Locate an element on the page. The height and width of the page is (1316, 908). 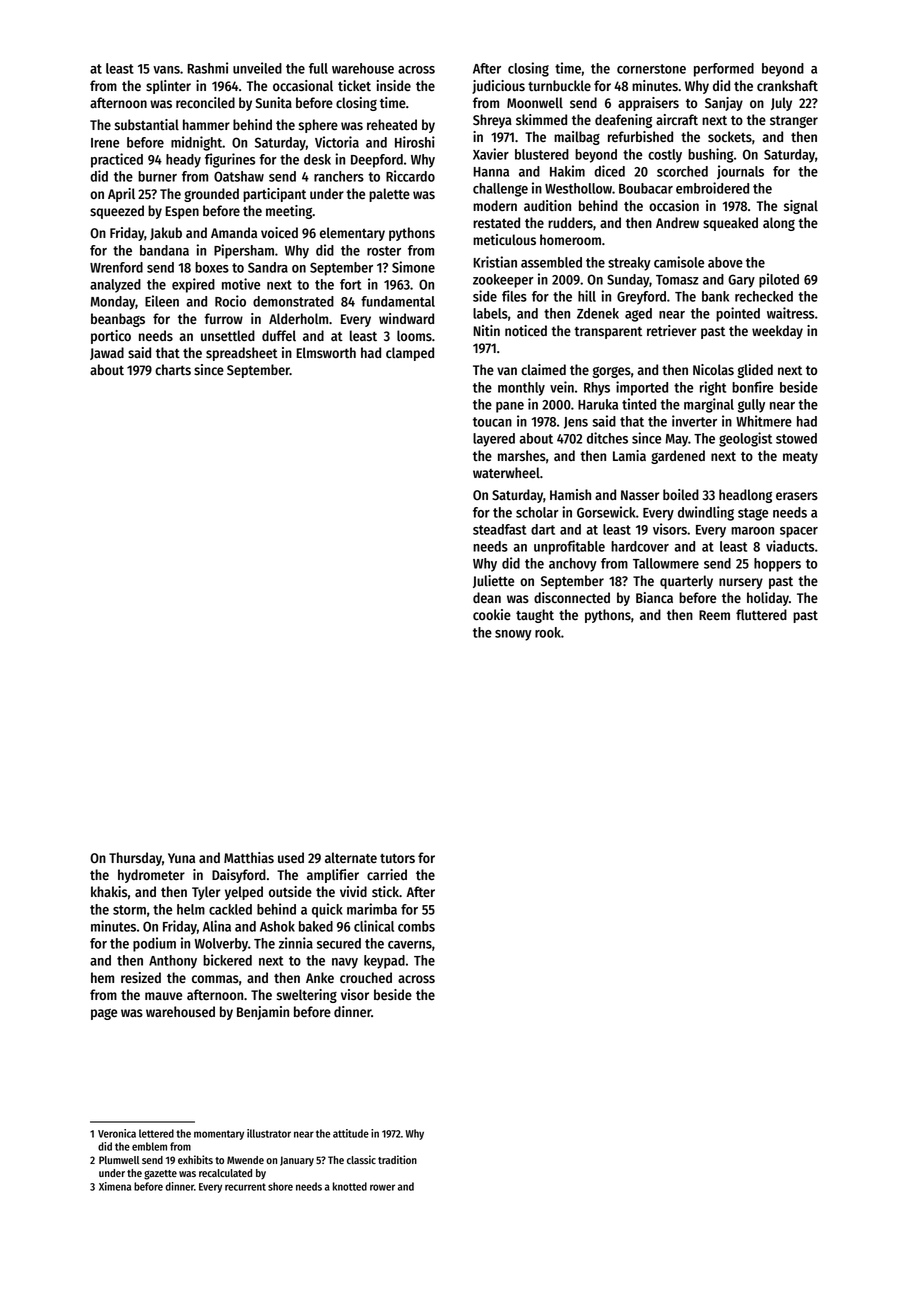
layered is located at coordinates (494, 440).
